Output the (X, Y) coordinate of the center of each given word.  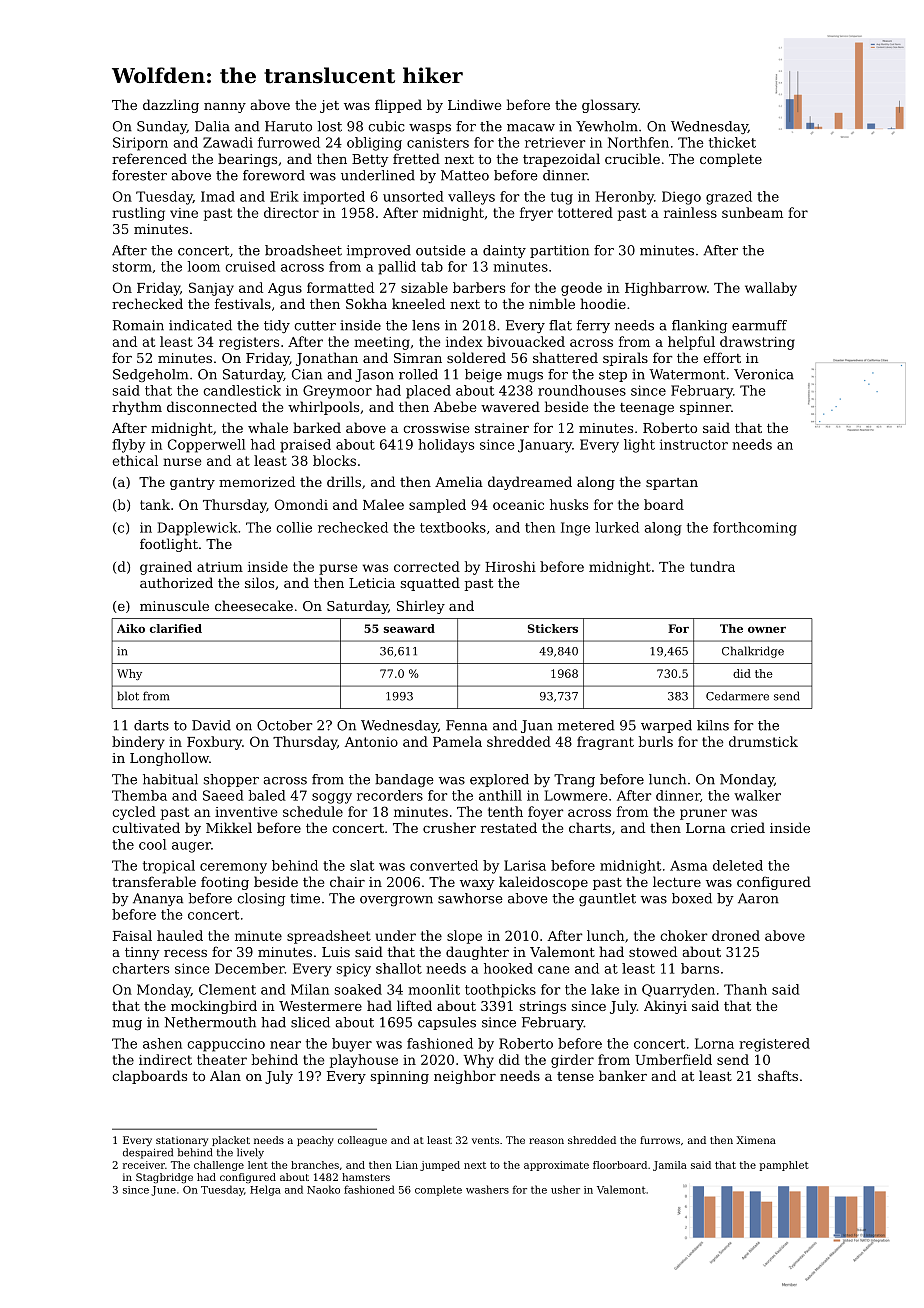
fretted (416, 158)
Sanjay (211, 289)
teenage (647, 409)
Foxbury (214, 743)
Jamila (670, 1166)
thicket (732, 142)
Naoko (323, 1189)
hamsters (366, 1177)
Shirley (421, 607)
